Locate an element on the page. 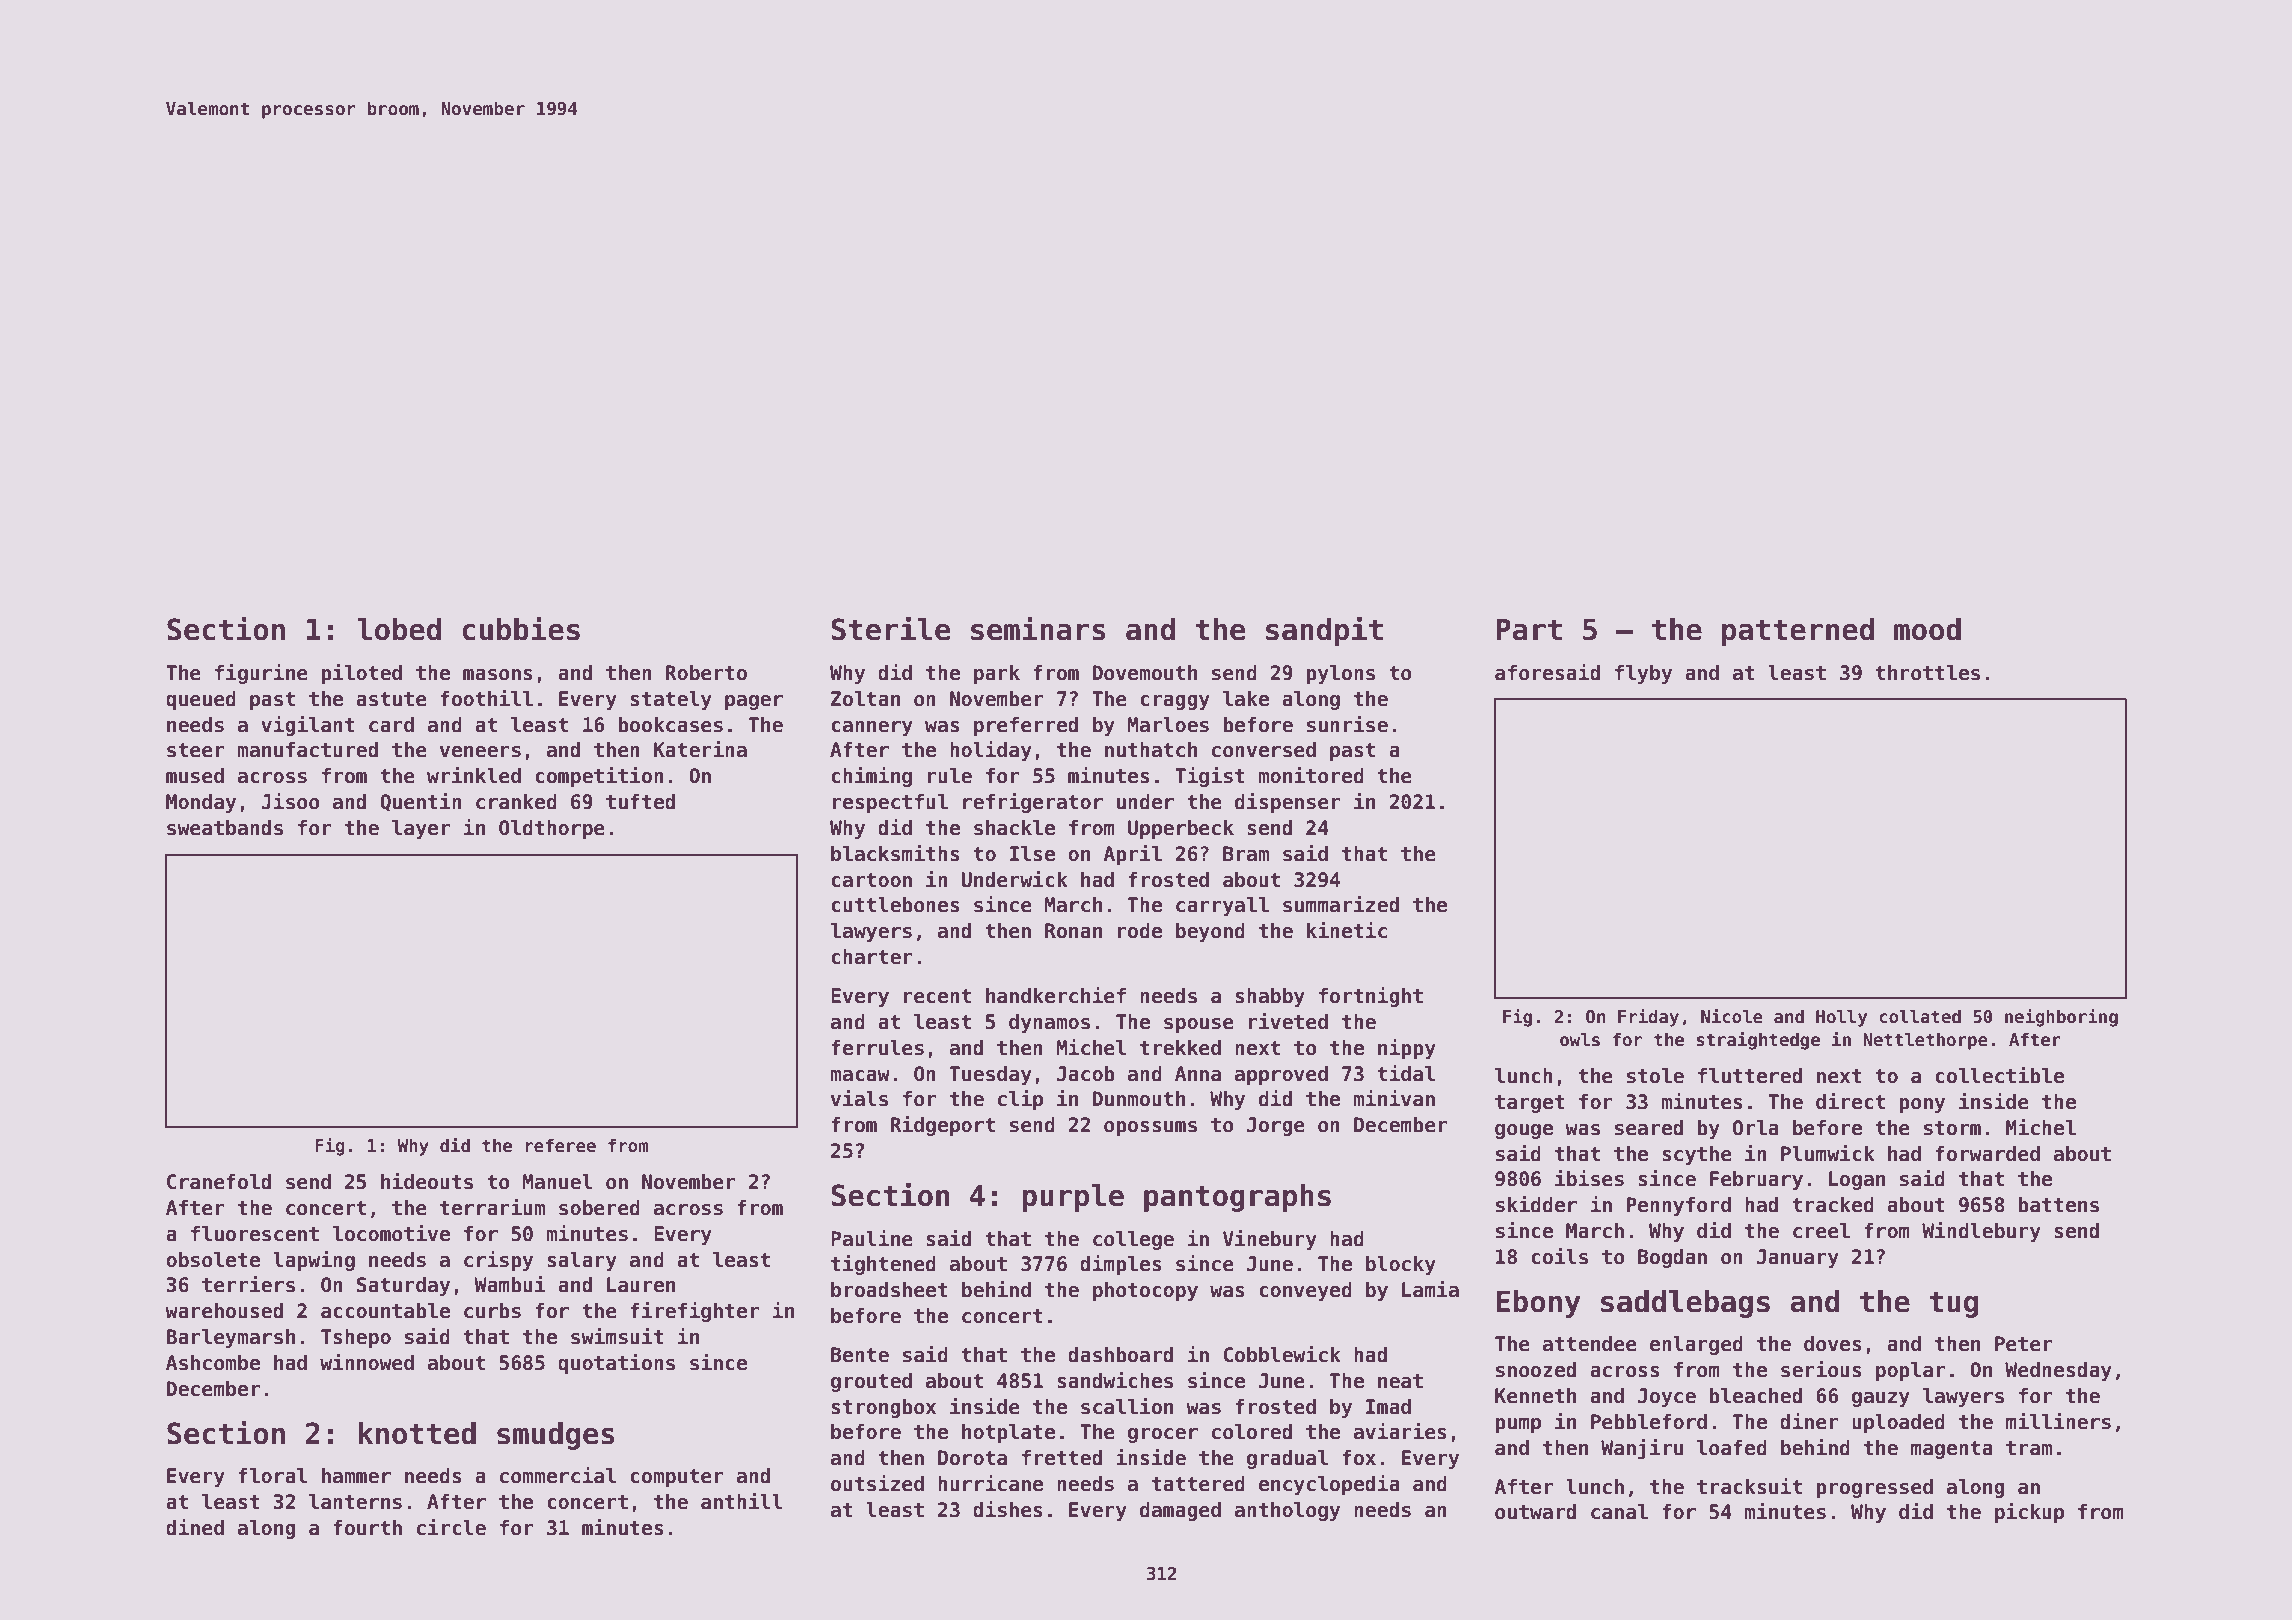 Image resolution: width=2292 pixels, height=1620 pixels. dashboard is located at coordinates (1120, 1355).
